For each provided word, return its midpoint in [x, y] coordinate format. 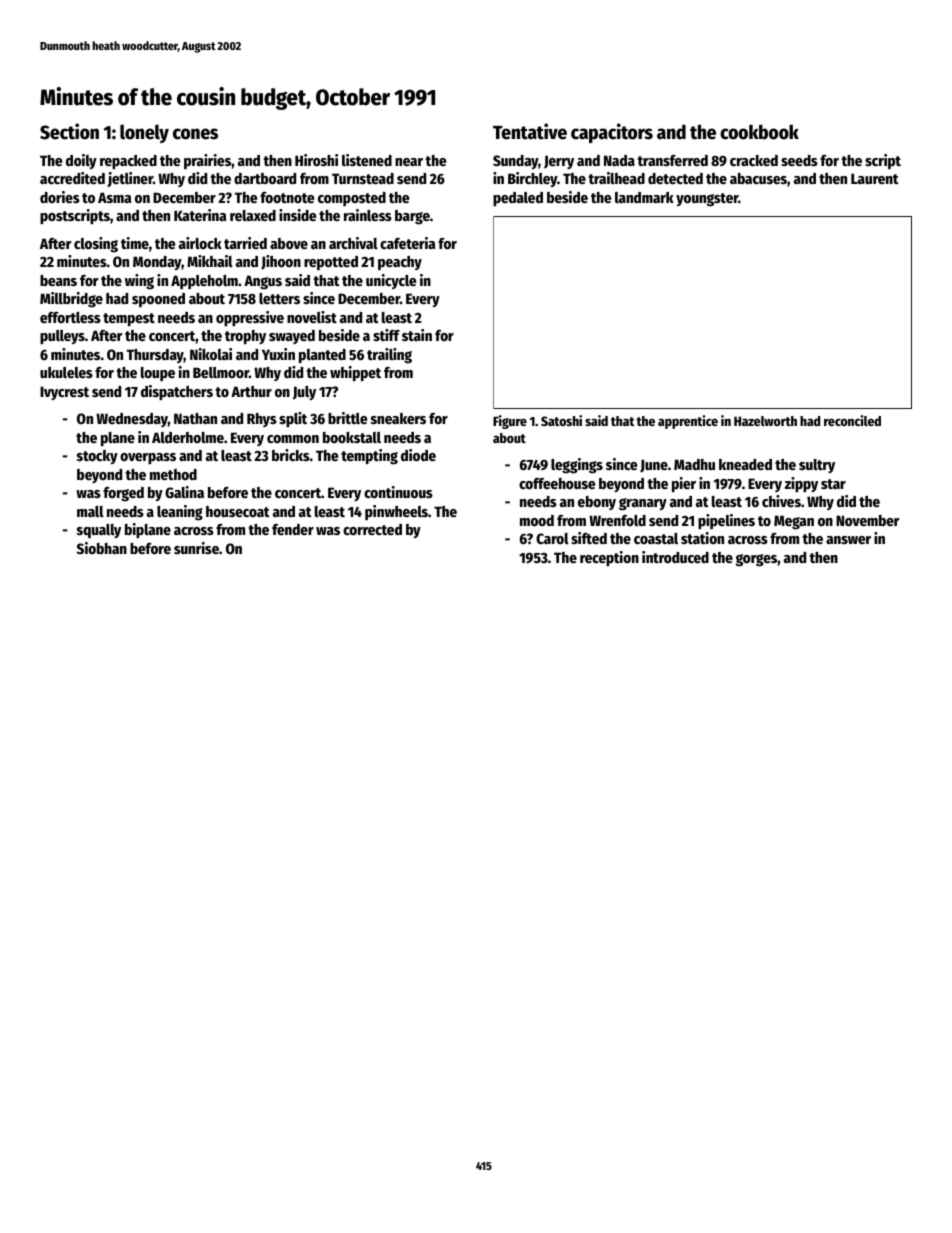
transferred [673, 160]
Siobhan [102, 548]
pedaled [518, 199]
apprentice [688, 422]
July [304, 393]
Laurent [875, 178]
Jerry [559, 162]
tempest [129, 320]
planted [322, 356]
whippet [355, 374]
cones [195, 134]
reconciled [852, 420]
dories [60, 197]
